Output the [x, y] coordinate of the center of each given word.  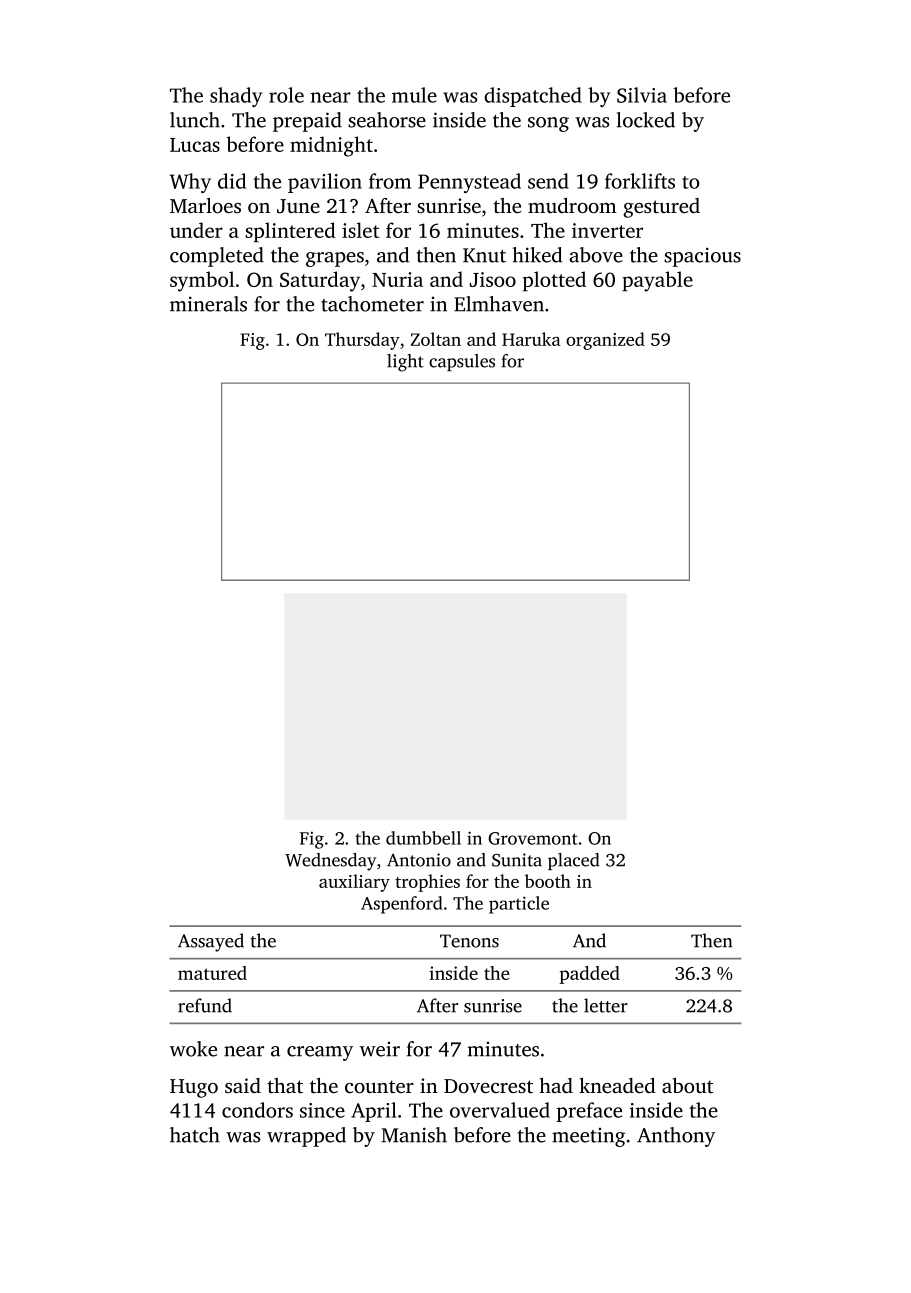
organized [605, 341]
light [405, 363]
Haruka [531, 339]
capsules [462, 362]
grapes [335, 259]
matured [212, 973]
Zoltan [436, 339]
